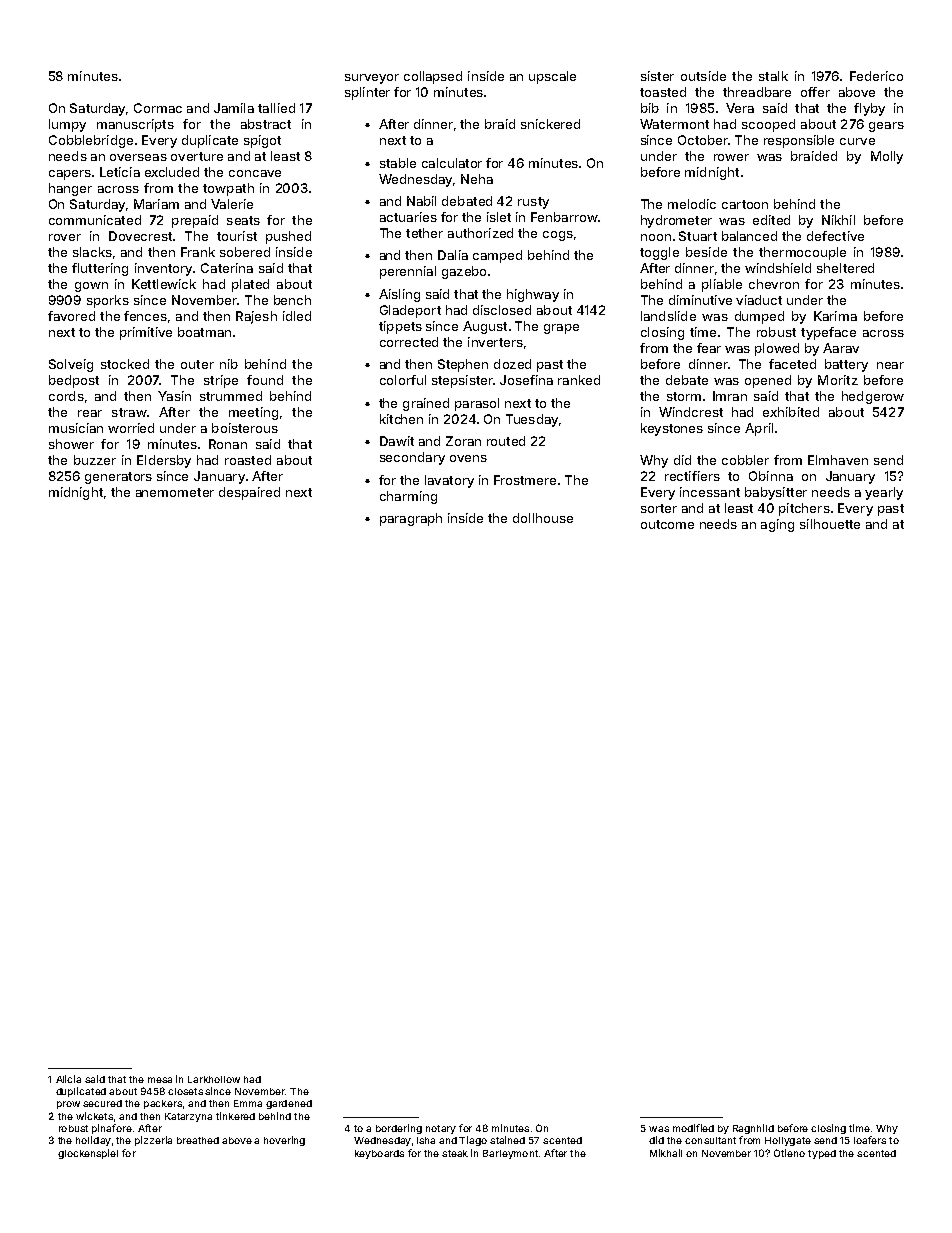  Describe the element at coordinates (411, 519) in the screenshot. I see `paragraph` at that location.
